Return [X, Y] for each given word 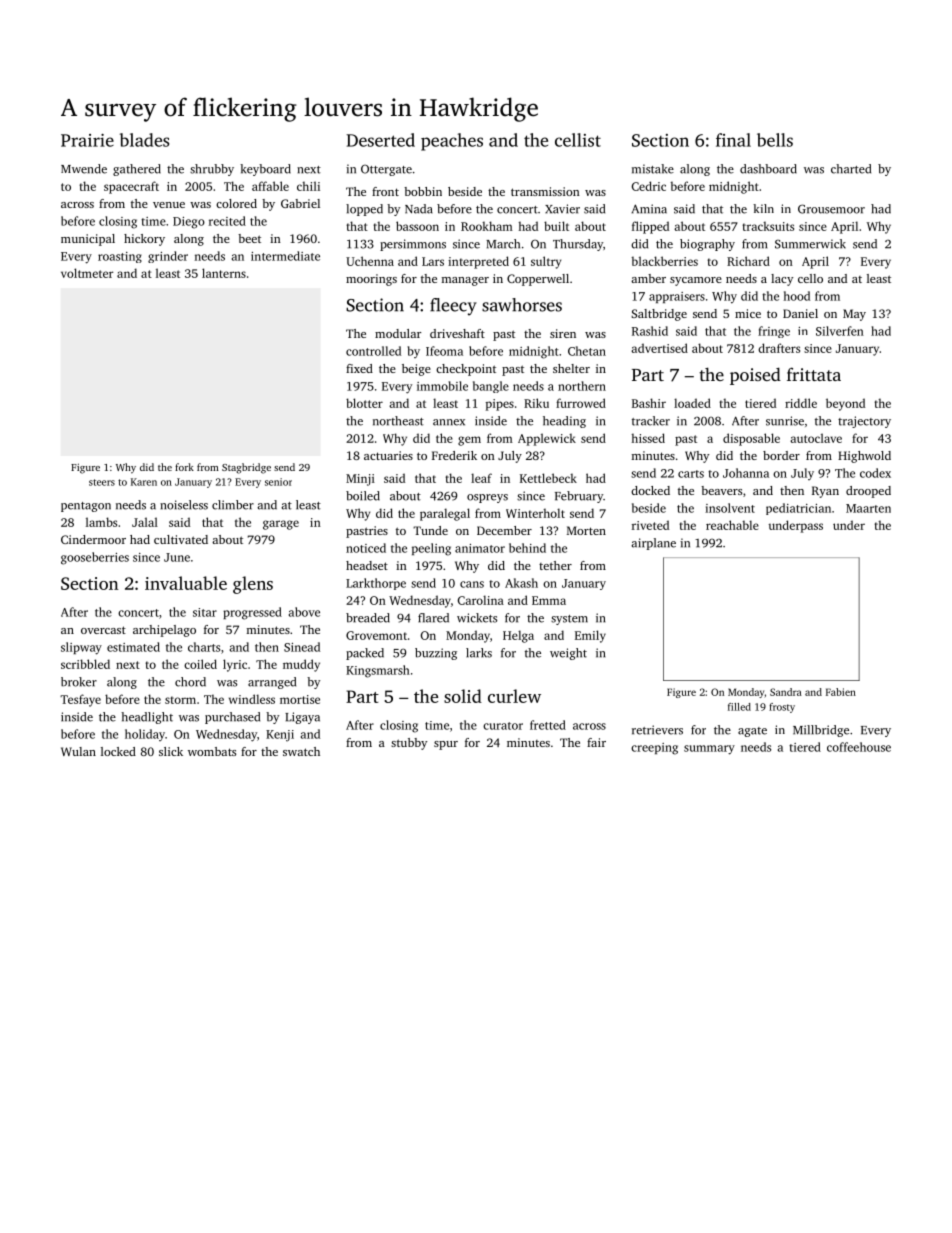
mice [748, 313]
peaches [452, 142]
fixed [359, 368]
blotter [364, 403]
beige [416, 370]
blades [144, 140]
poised [755, 376]
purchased [232, 718]
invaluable [186, 583]
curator [503, 726]
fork [184, 467]
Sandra [786, 692]
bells [775, 140]
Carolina [481, 600]
